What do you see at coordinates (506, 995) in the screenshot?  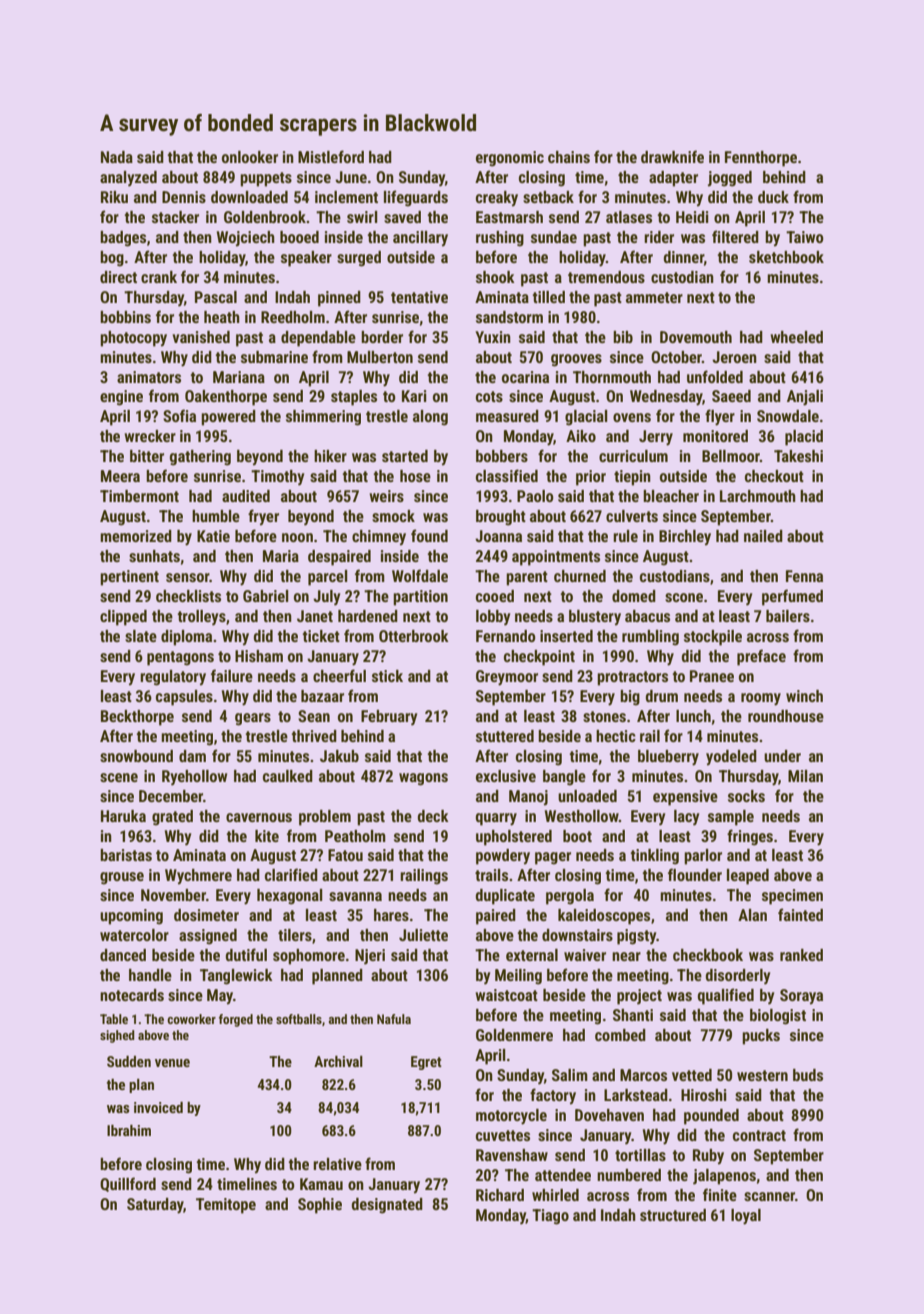 I see `waistcoat` at bounding box center [506, 995].
